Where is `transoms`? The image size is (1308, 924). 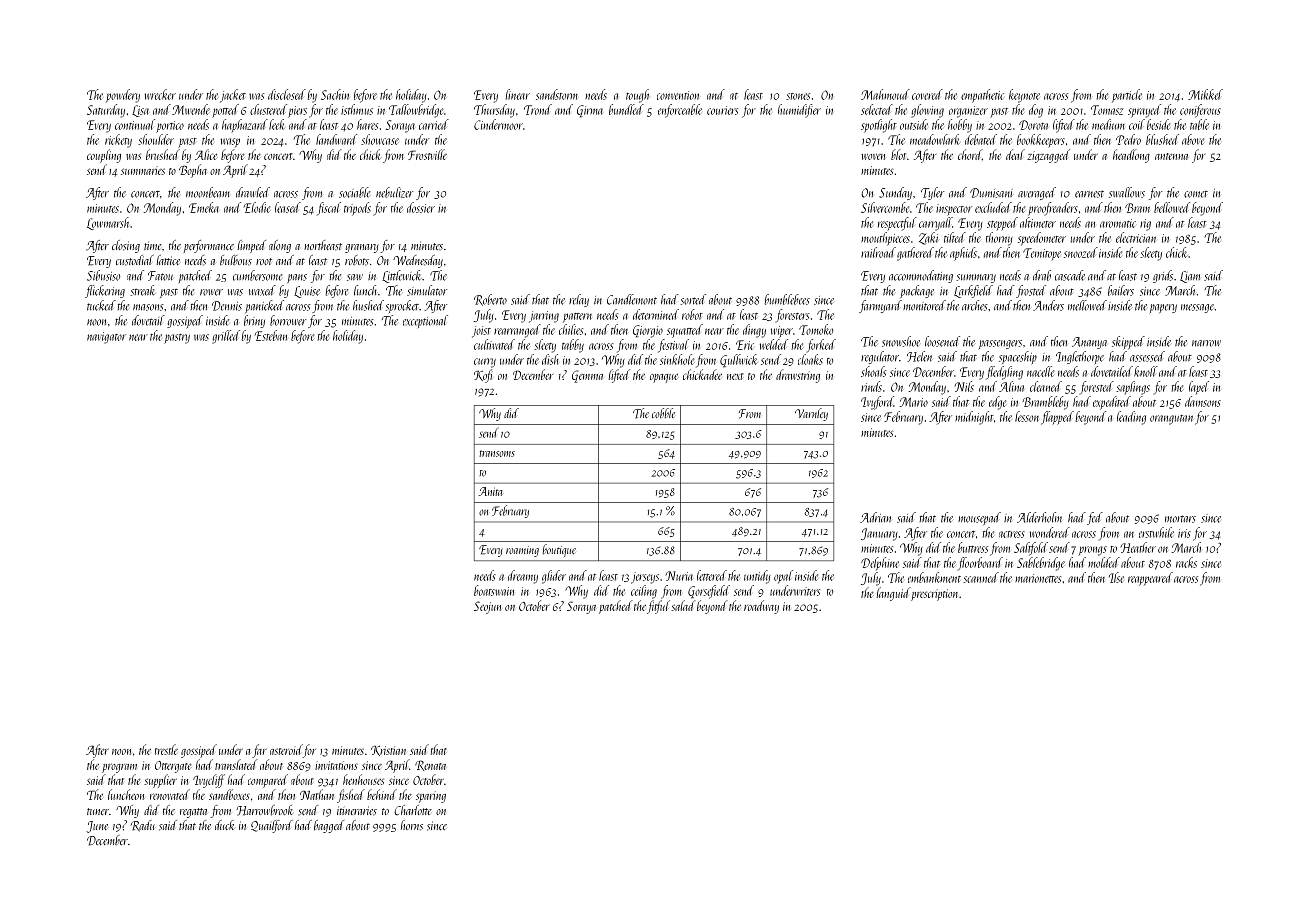 transoms is located at coordinates (497, 453).
